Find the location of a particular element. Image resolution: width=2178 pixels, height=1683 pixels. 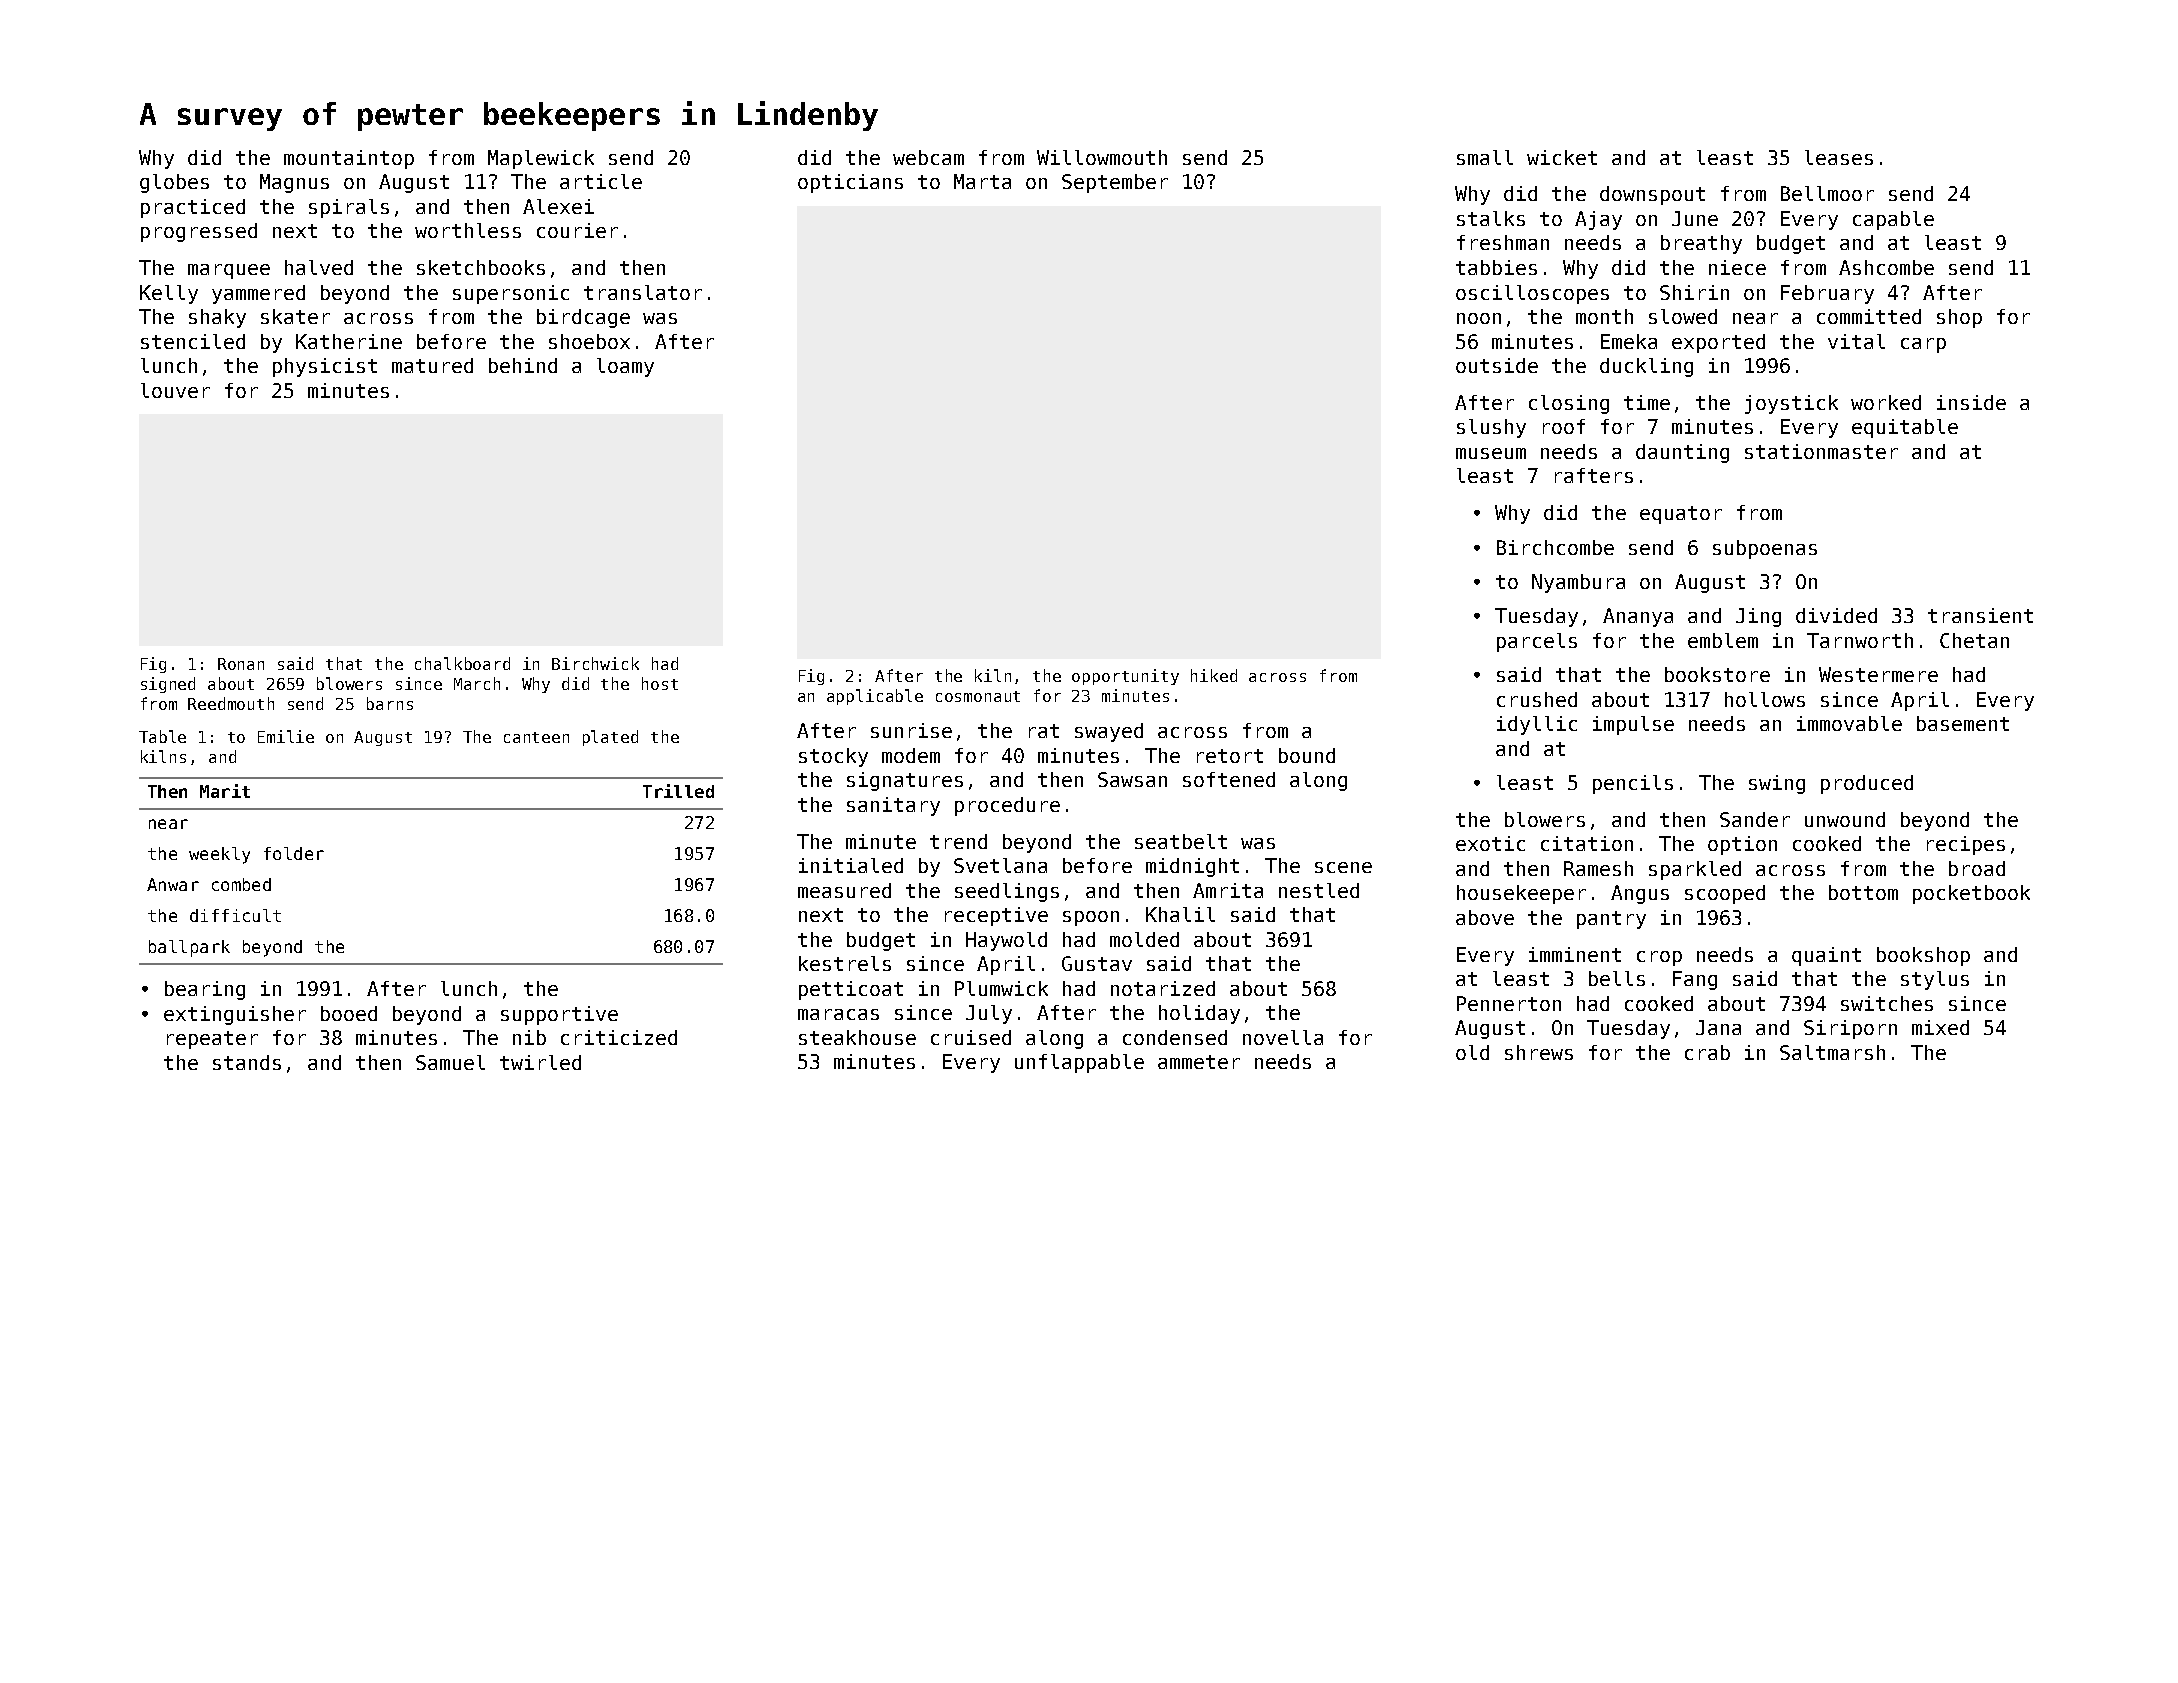

capable is located at coordinates (1893, 220).
